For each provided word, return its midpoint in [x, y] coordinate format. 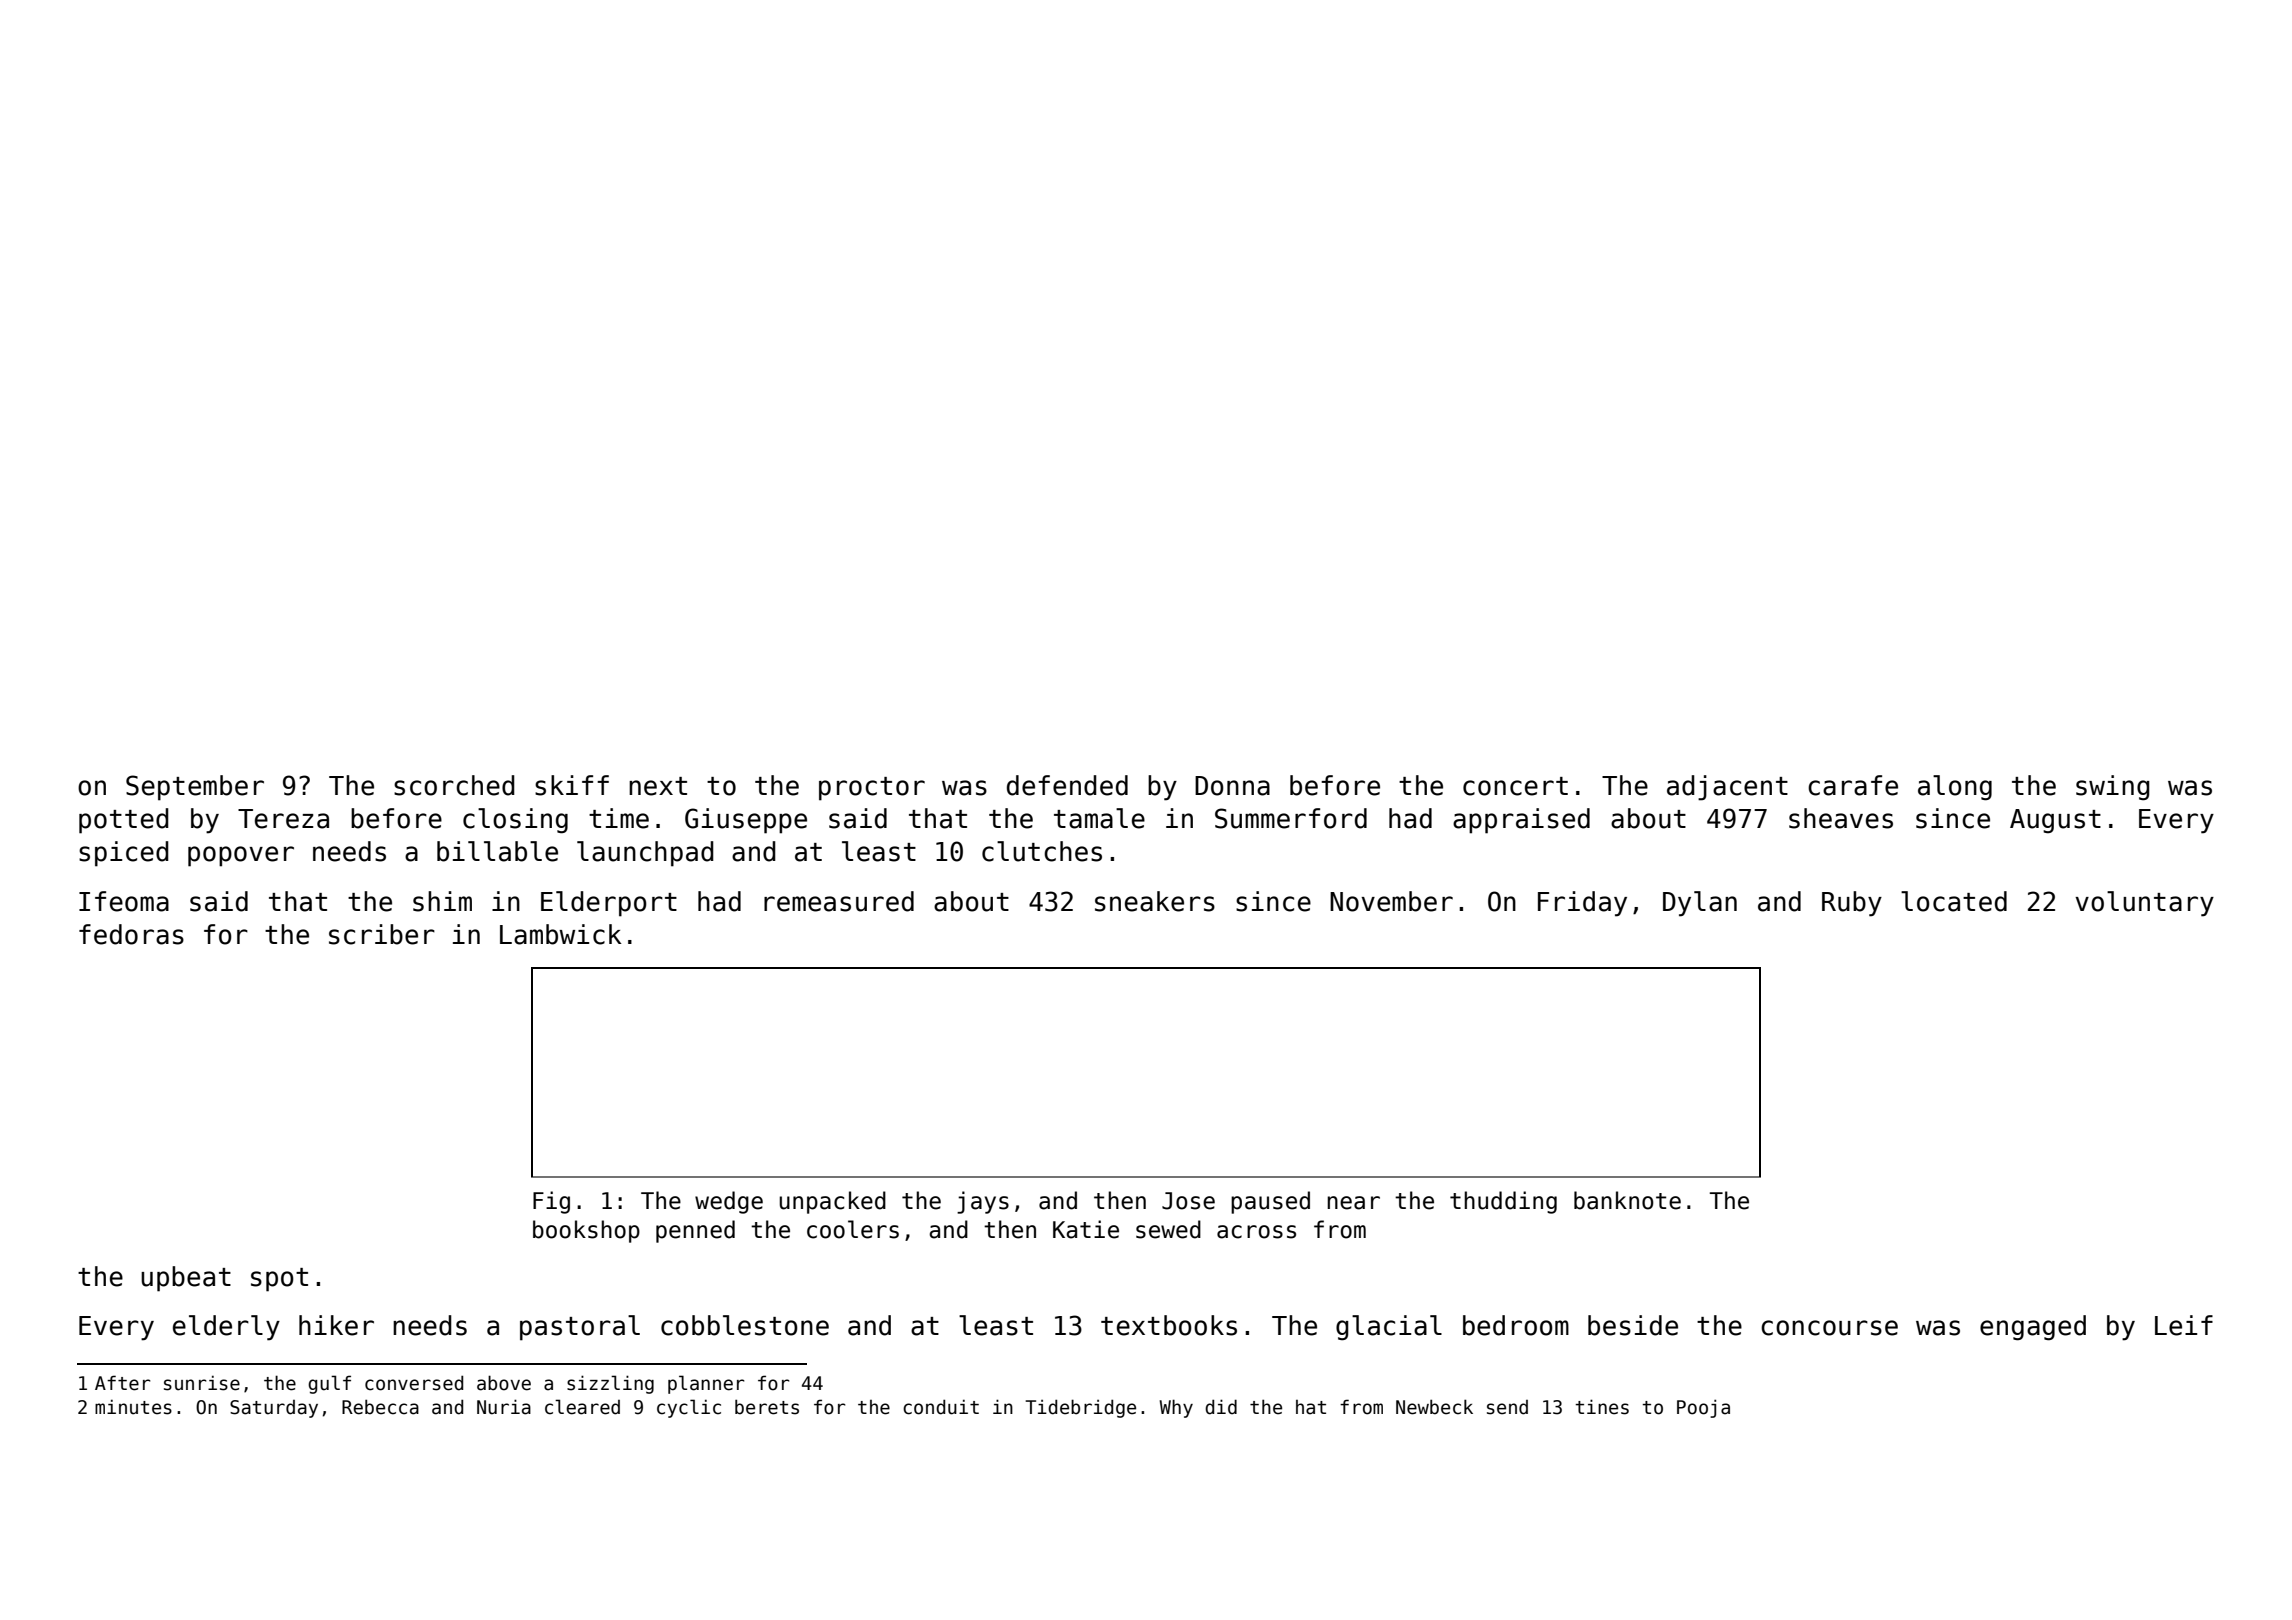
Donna [1232, 786]
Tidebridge [1080, 1408]
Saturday [274, 1409]
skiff [572, 785]
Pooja [1703, 1408]
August [2055, 821]
